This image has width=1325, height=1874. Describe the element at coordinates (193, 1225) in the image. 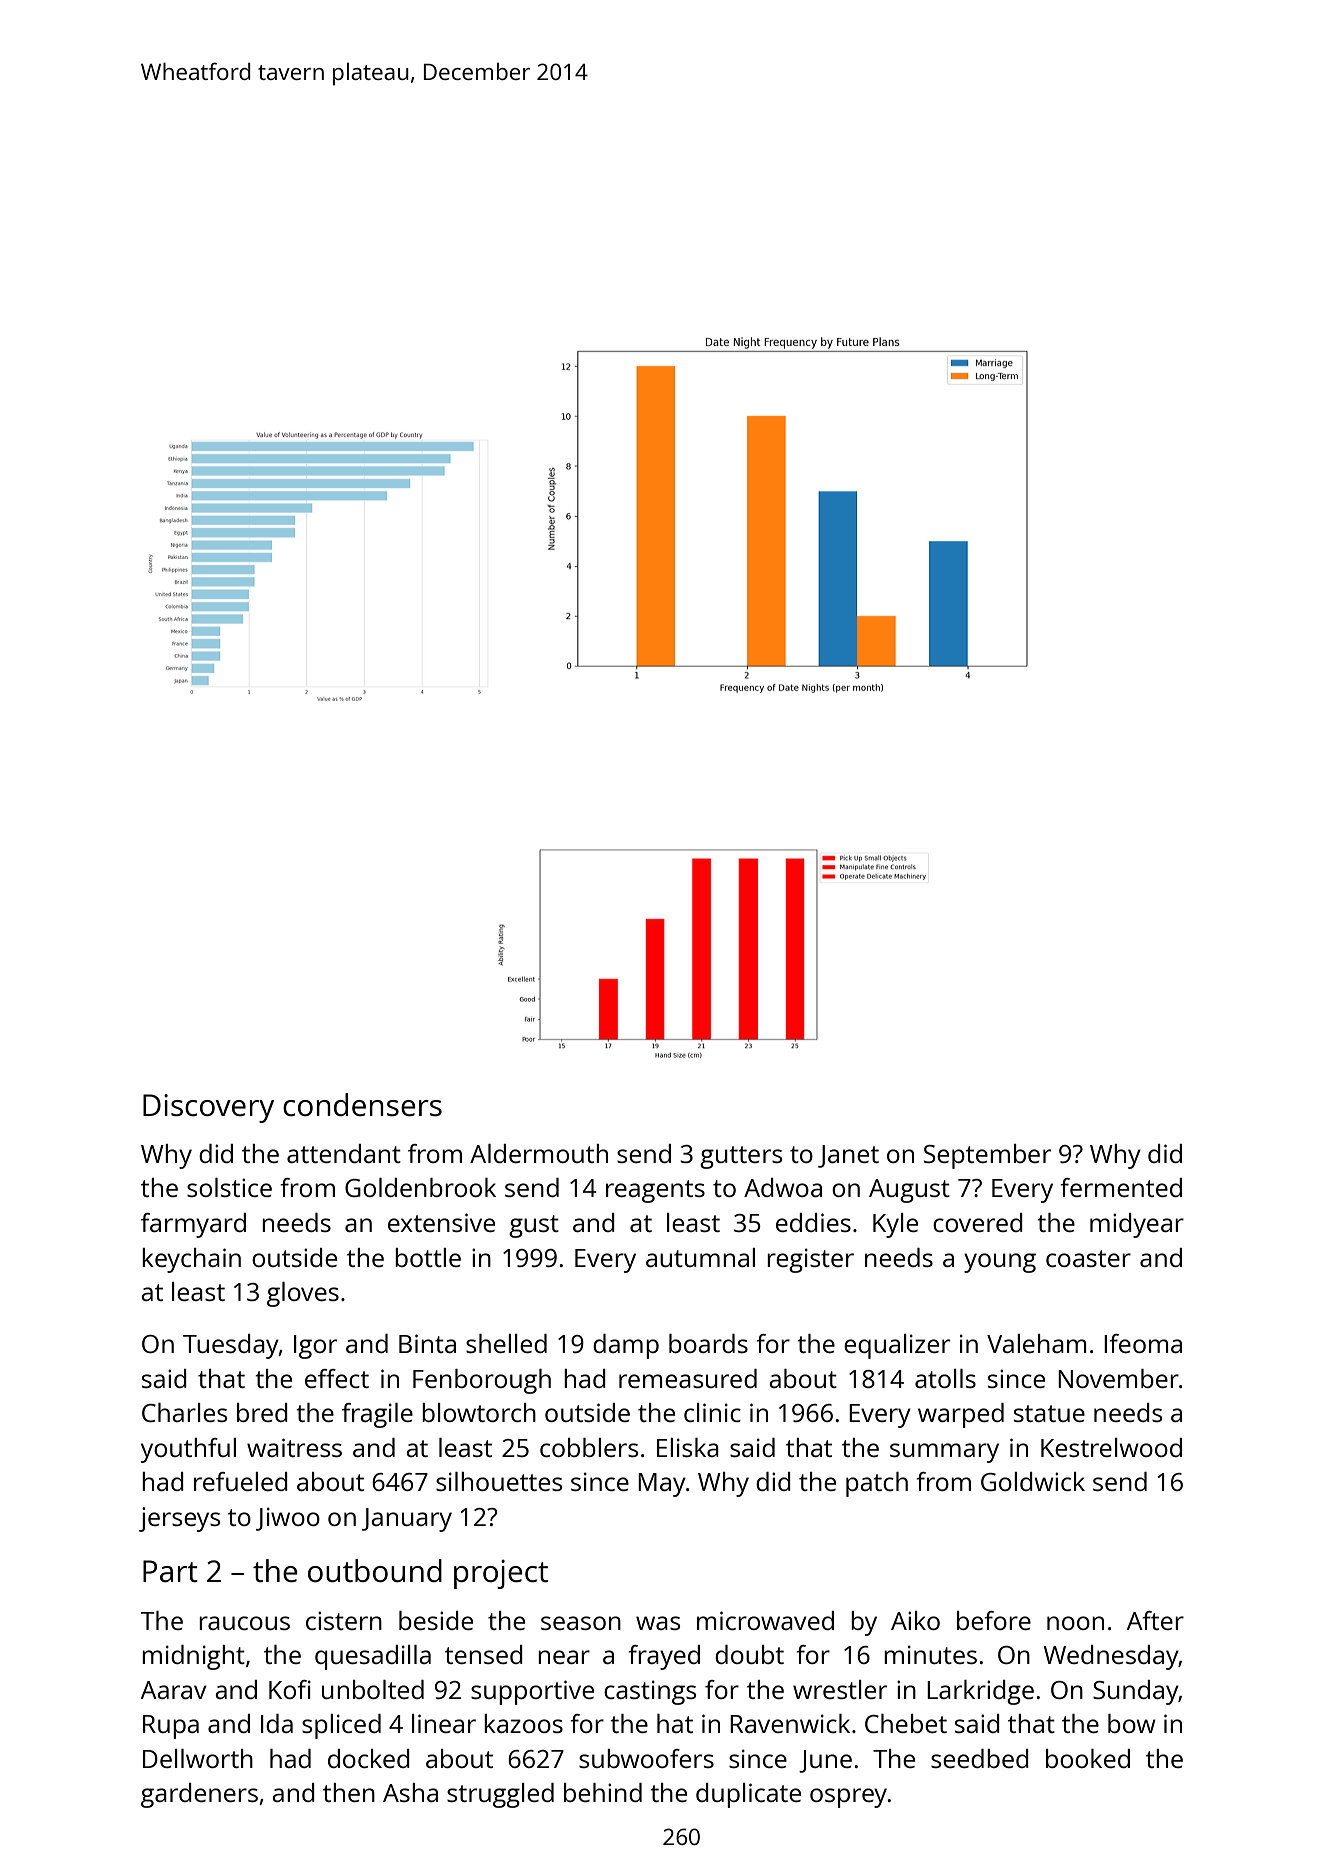

I see `farmyard` at that location.
